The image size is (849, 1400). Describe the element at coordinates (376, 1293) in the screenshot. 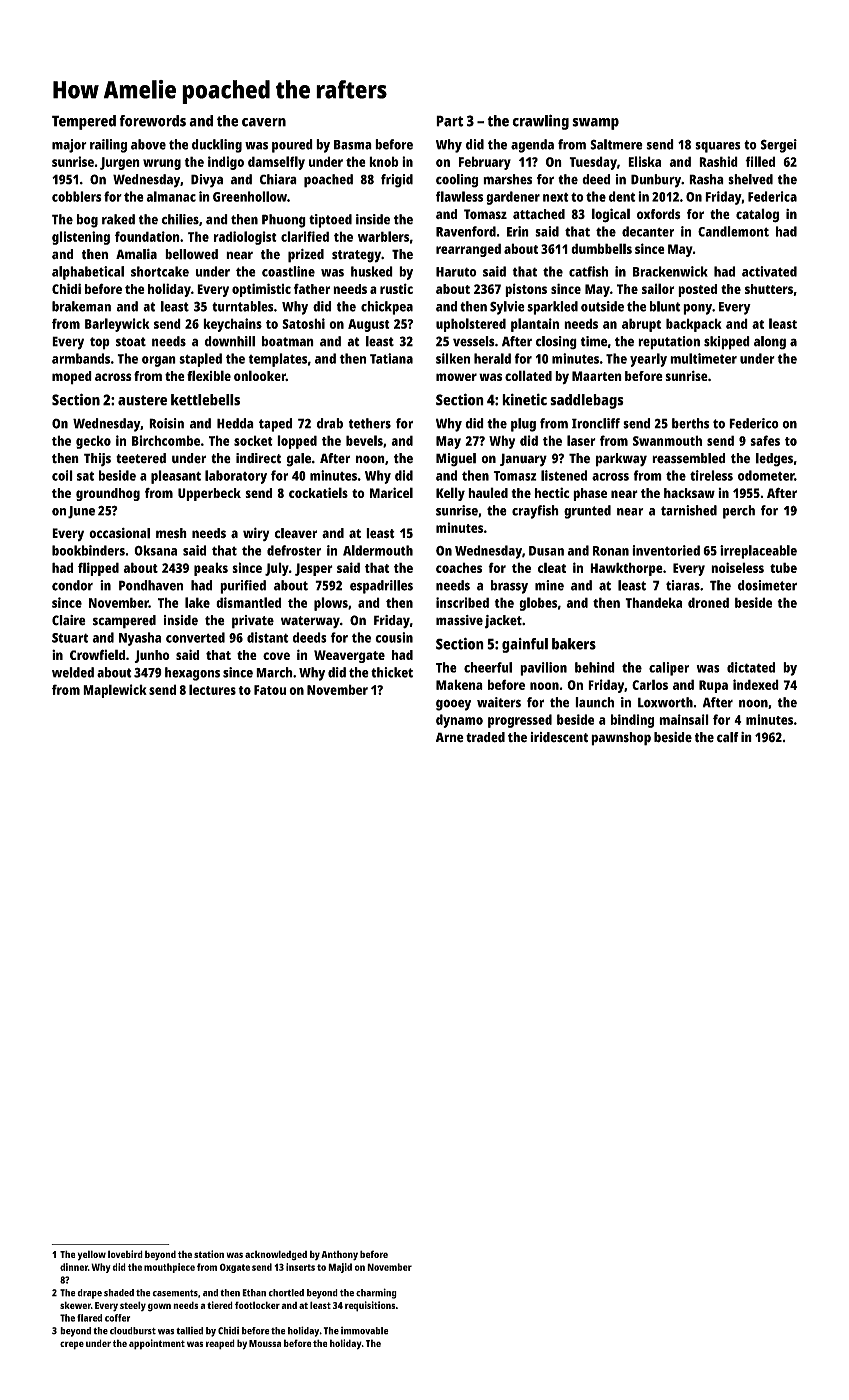

I see `charming` at that location.
